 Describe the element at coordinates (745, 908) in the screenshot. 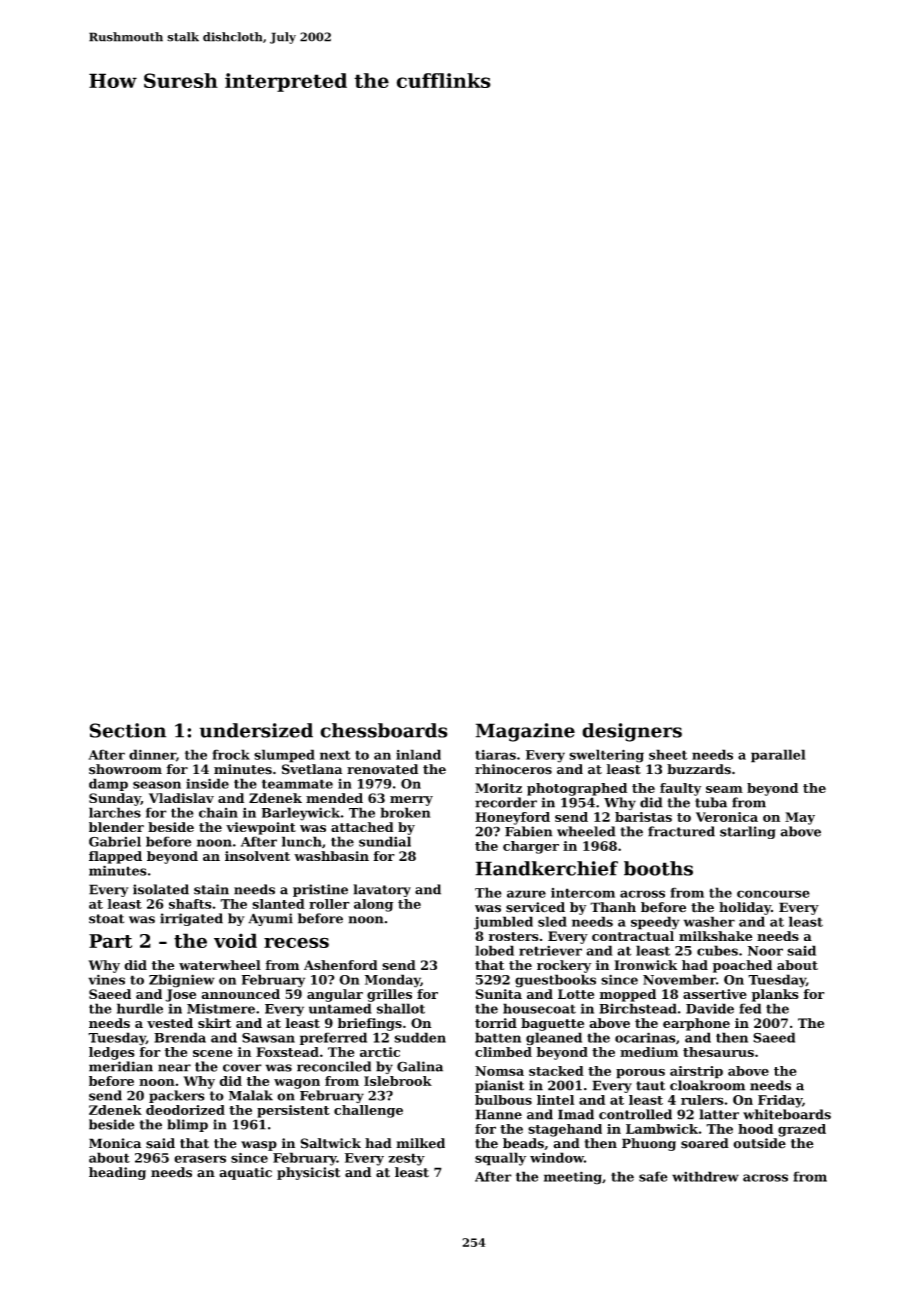

I see `holiday` at that location.
